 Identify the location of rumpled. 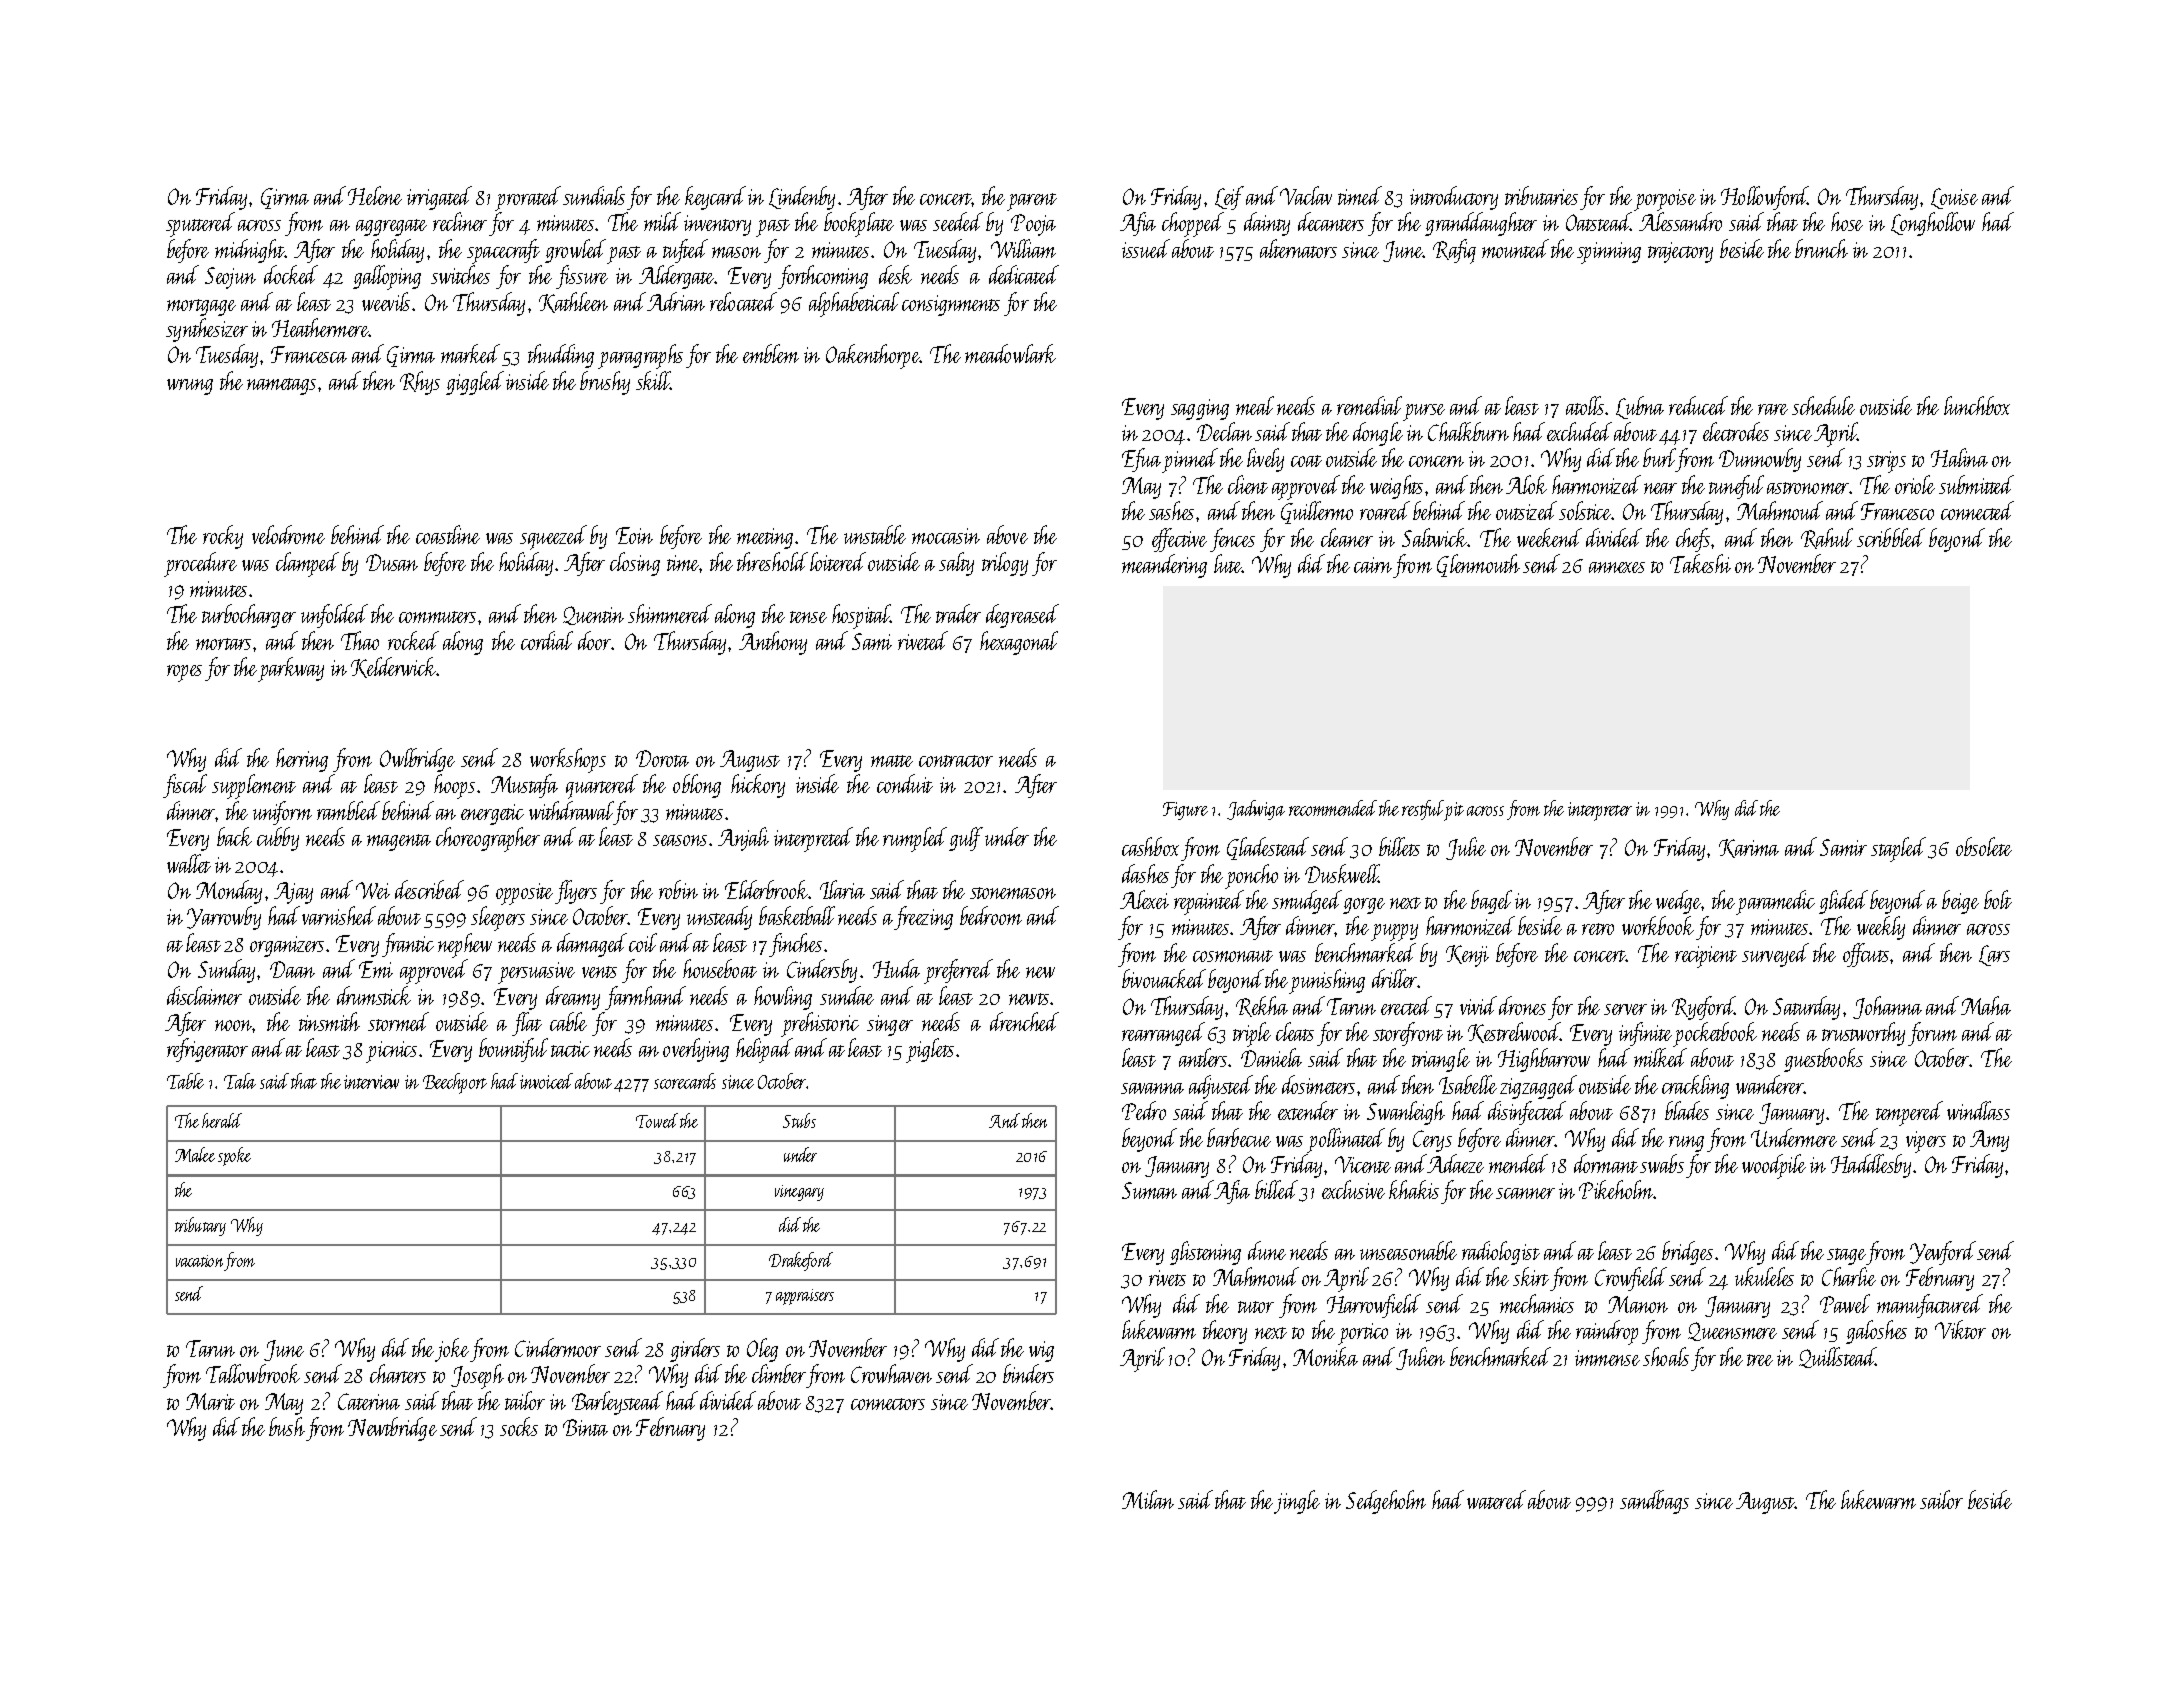
(915, 839).
